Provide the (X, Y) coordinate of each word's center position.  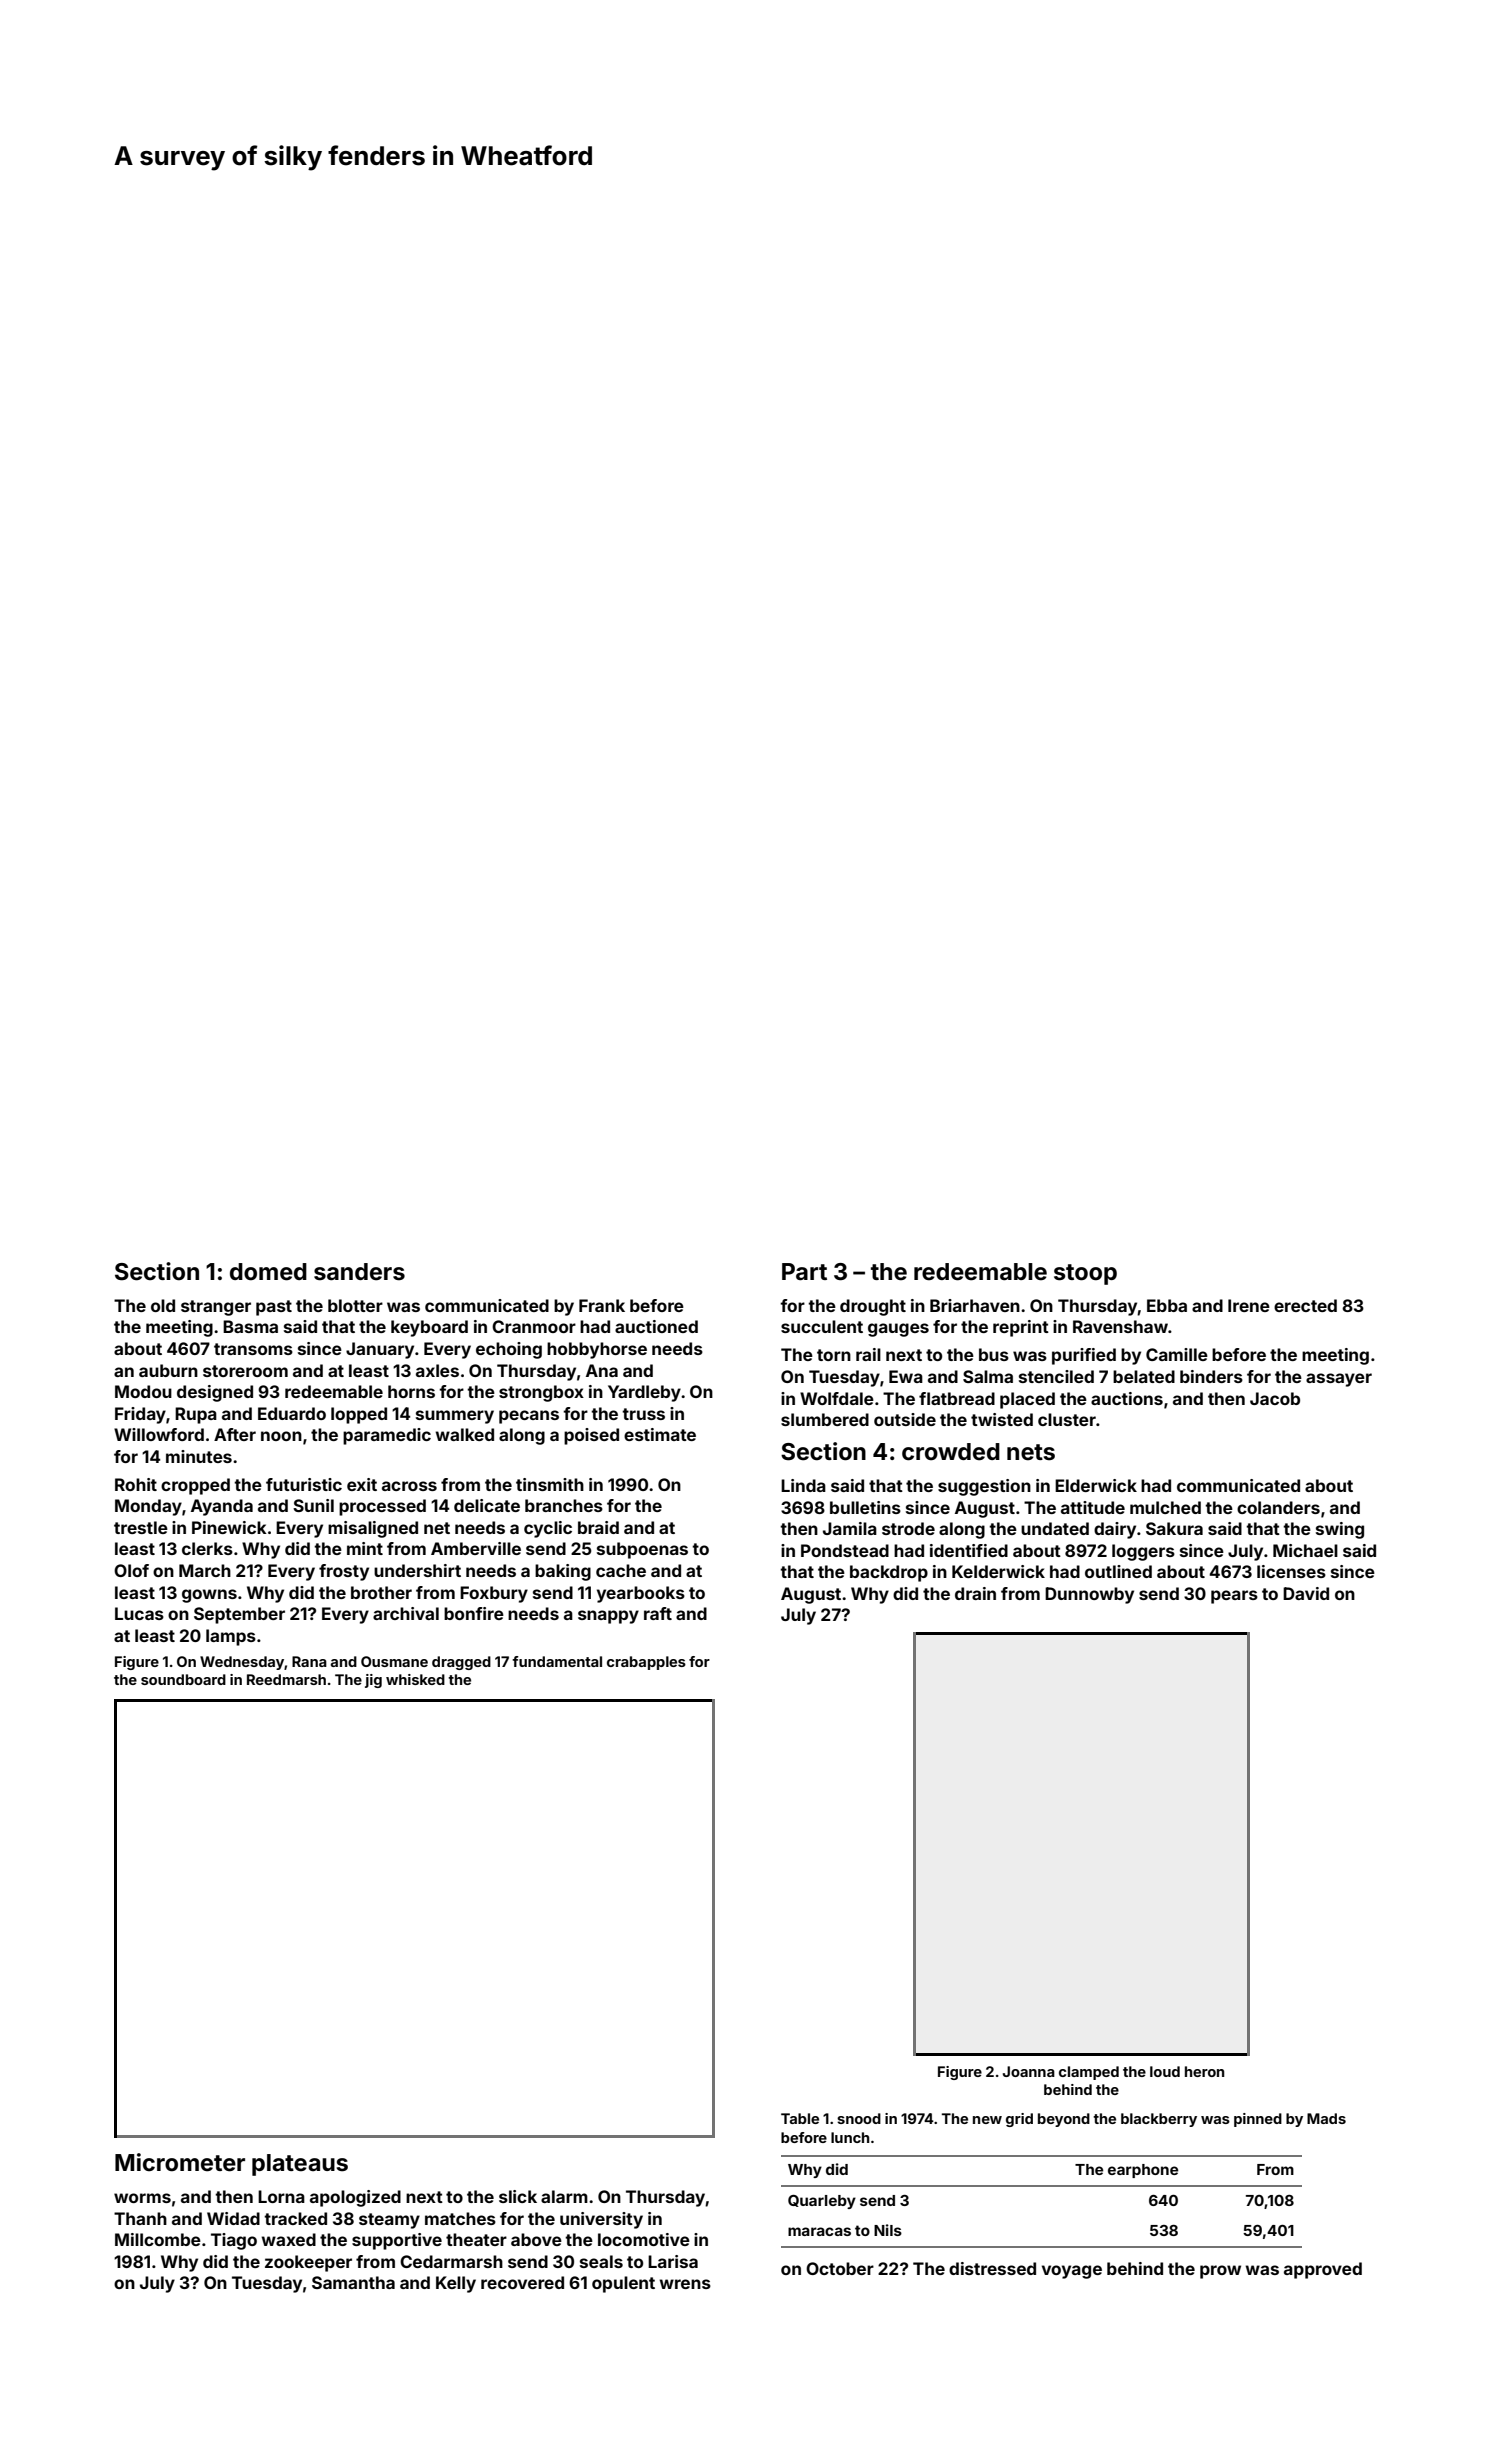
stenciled (1056, 1376)
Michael (1305, 1550)
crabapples (646, 1663)
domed (268, 1272)
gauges (898, 1330)
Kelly (456, 2284)
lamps (231, 1637)
